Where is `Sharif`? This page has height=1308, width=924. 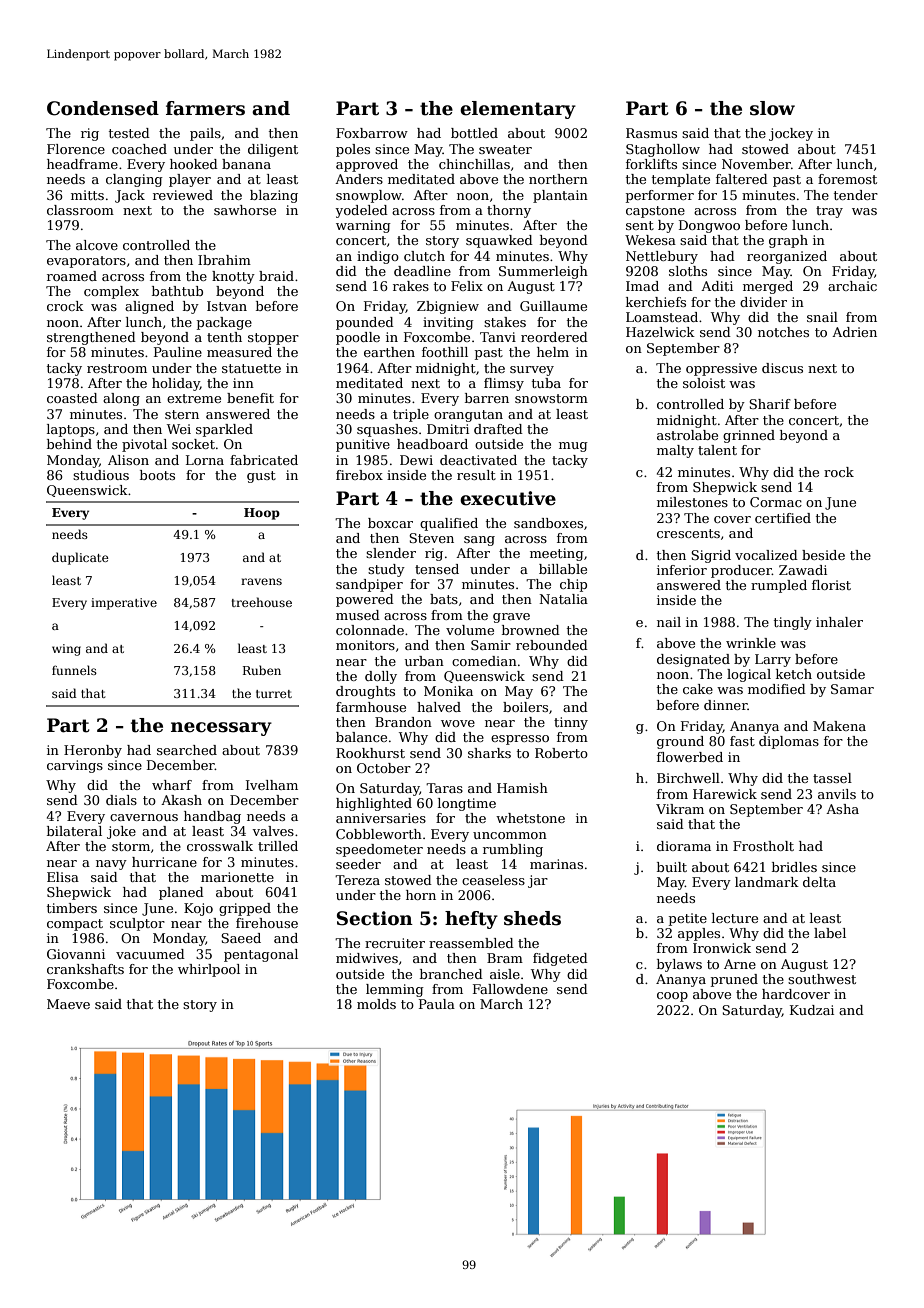
Sharif is located at coordinates (770, 404).
